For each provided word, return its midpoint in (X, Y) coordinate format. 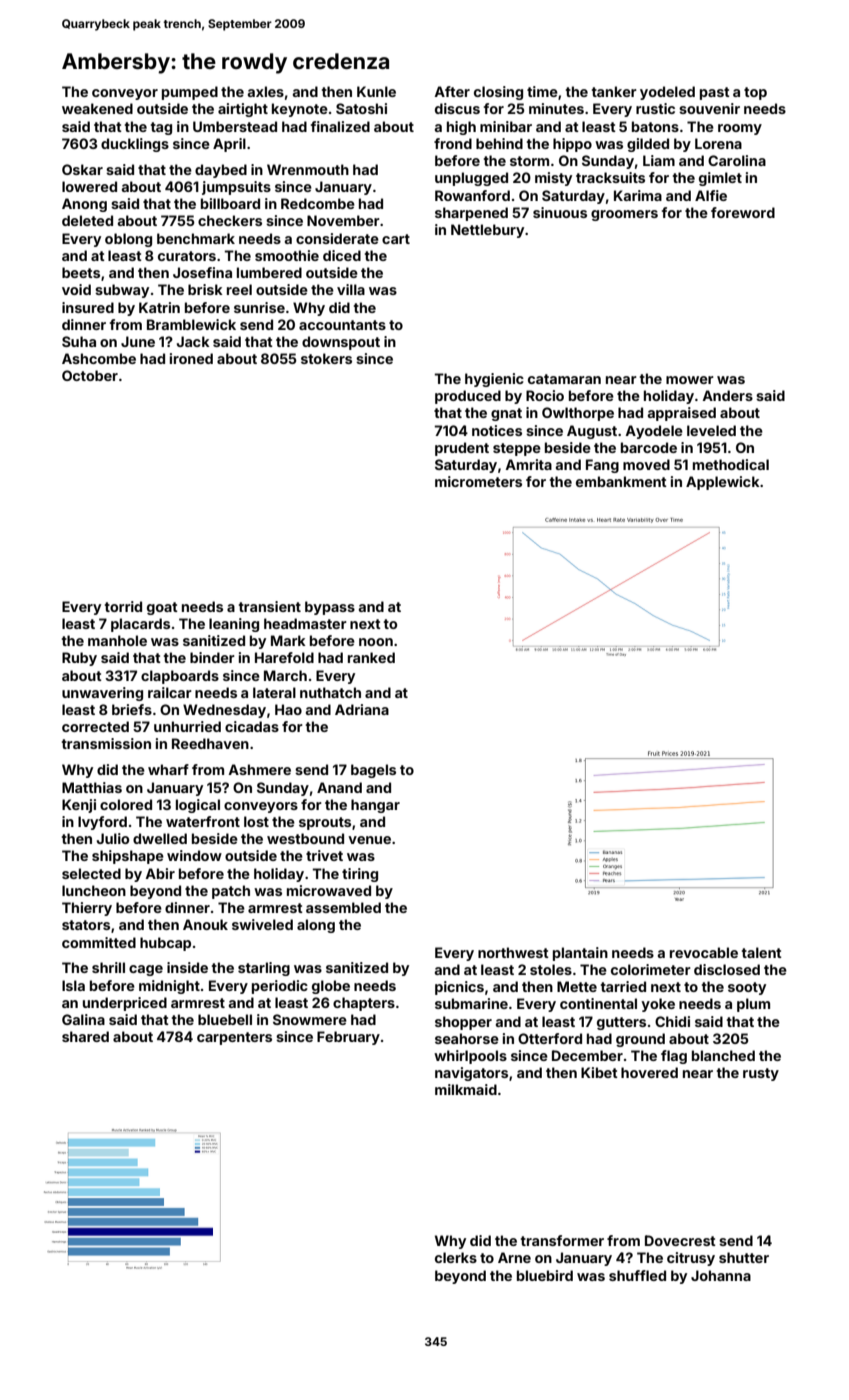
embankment (621, 481)
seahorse (467, 1038)
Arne (514, 1257)
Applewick (723, 483)
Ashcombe (99, 358)
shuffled (637, 1275)
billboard (230, 203)
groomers (624, 215)
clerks (456, 1257)
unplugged (471, 179)
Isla (73, 985)
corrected (95, 726)
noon (376, 642)
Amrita (528, 464)
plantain (580, 954)
